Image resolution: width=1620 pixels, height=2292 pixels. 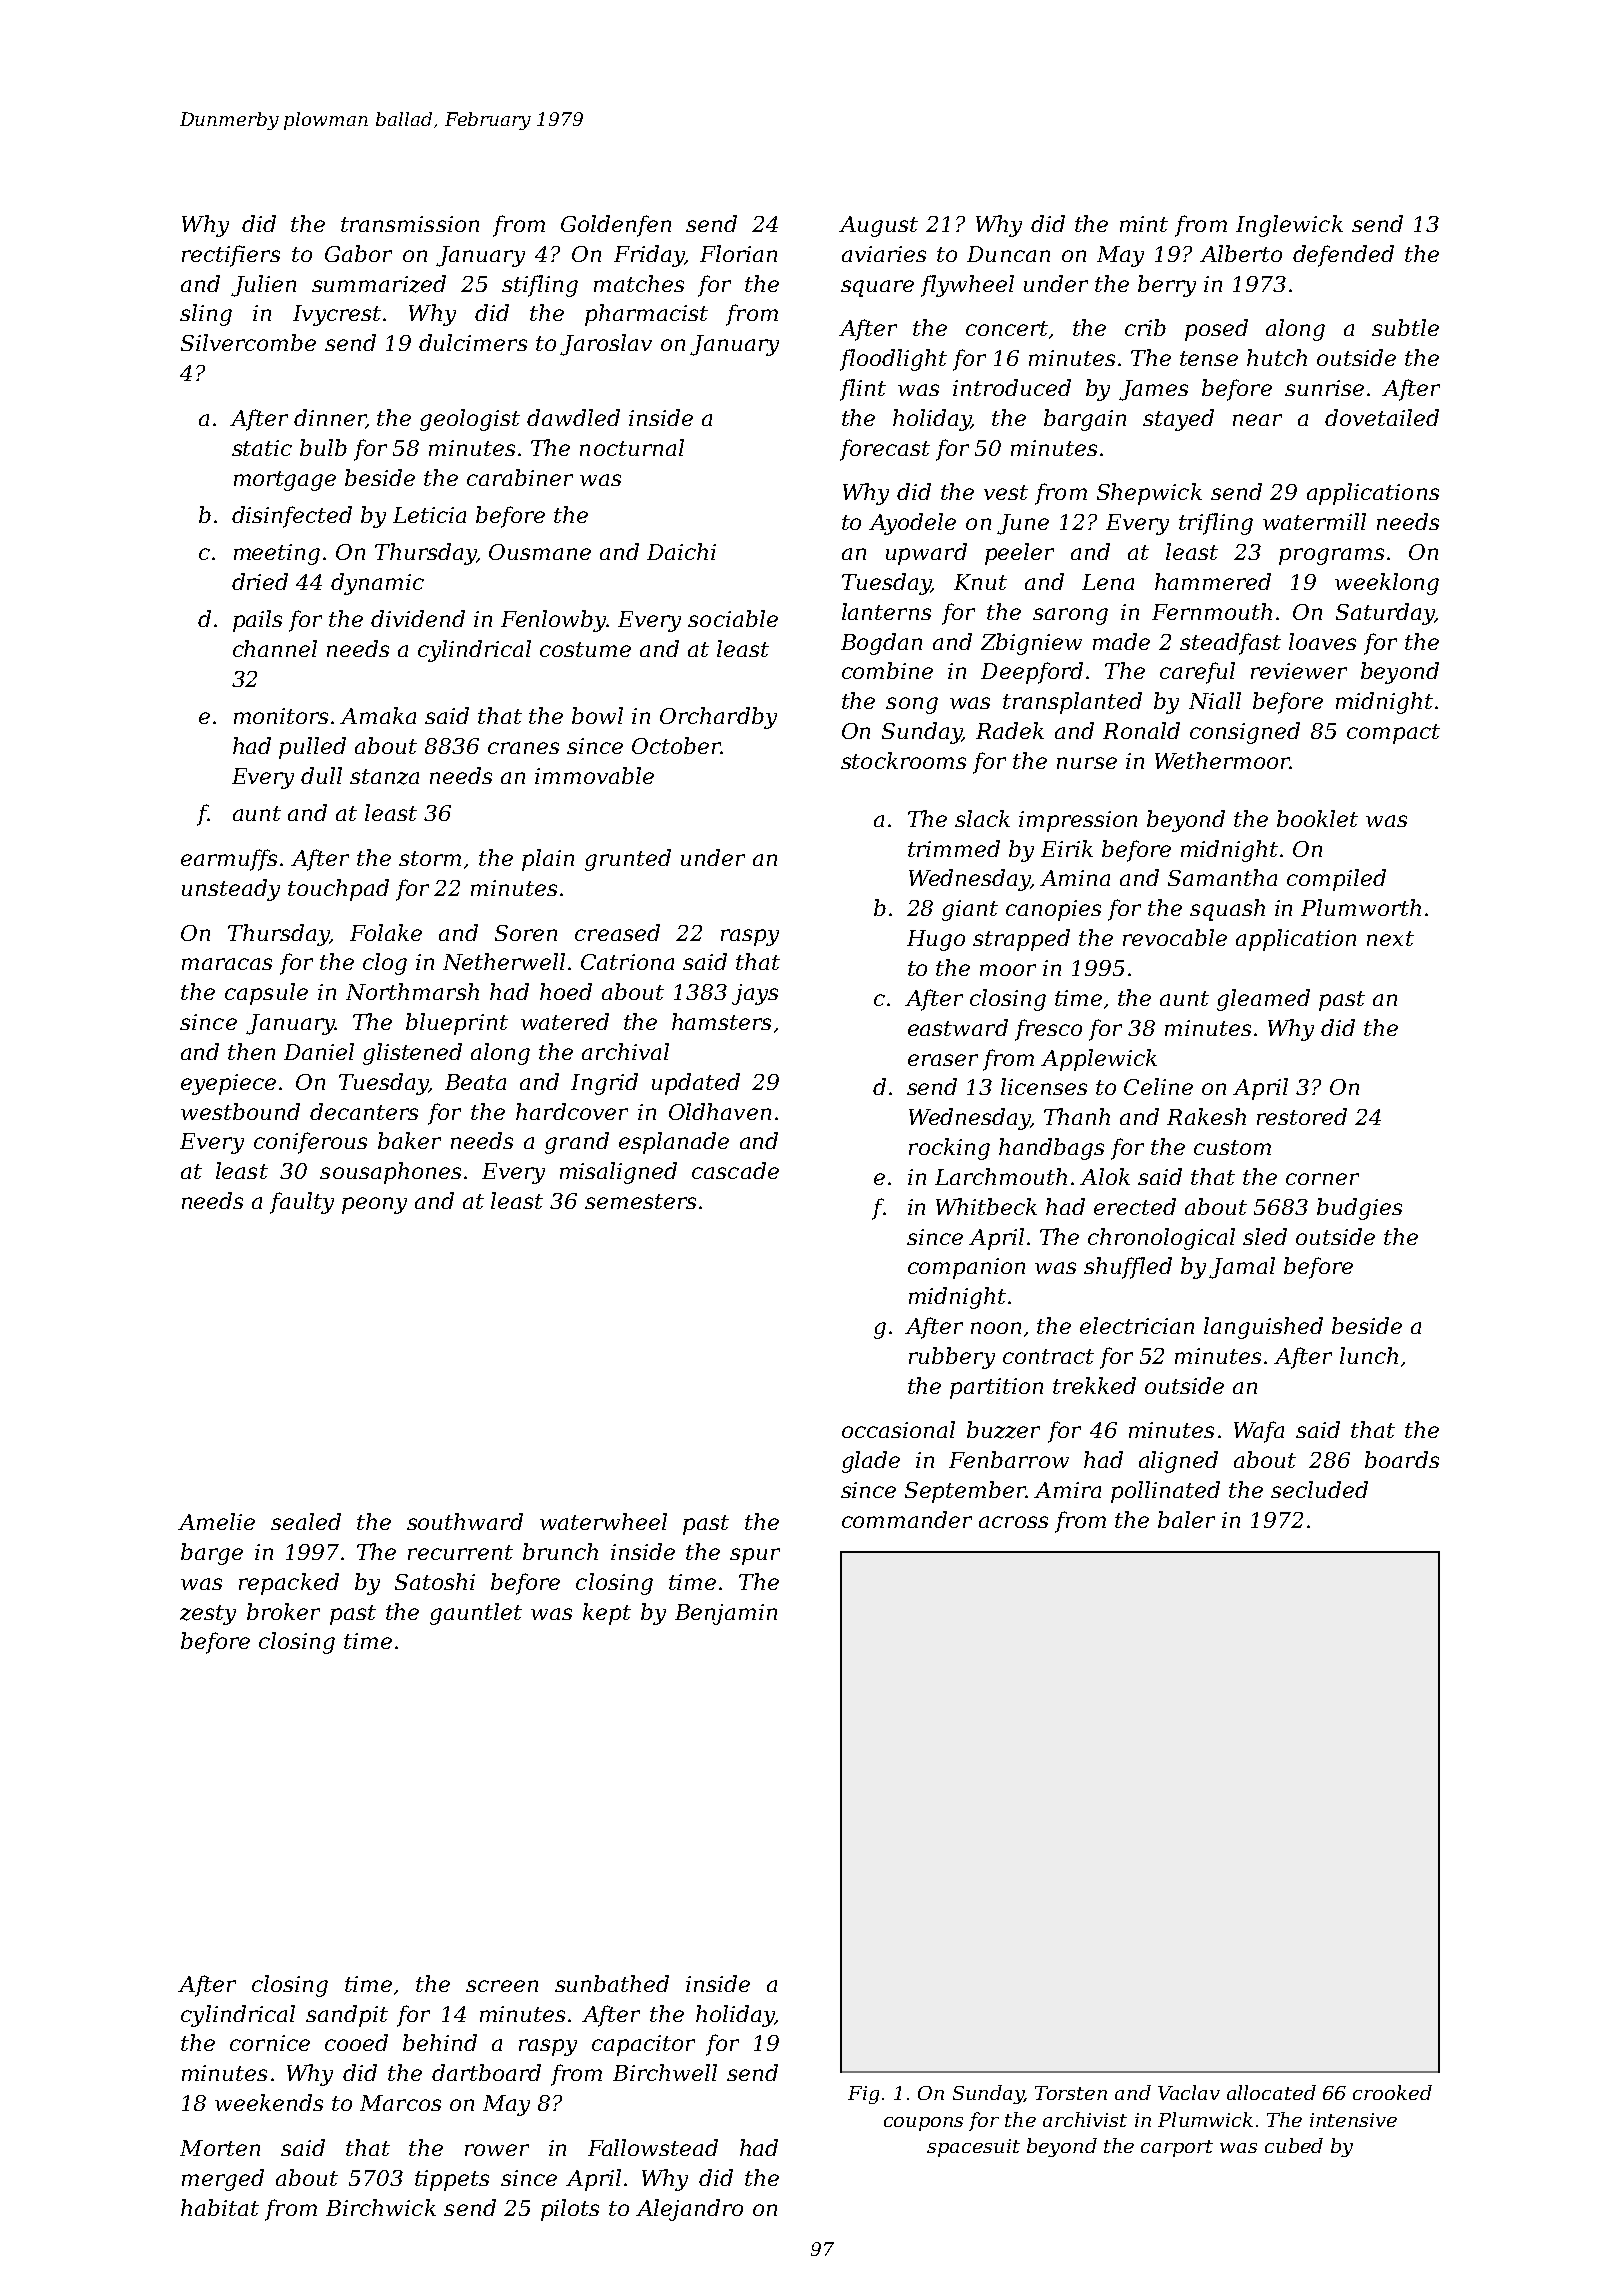 What do you see at coordinates (277, 554) in the page?
I see `meeting` at bounding box center [277, 554].
